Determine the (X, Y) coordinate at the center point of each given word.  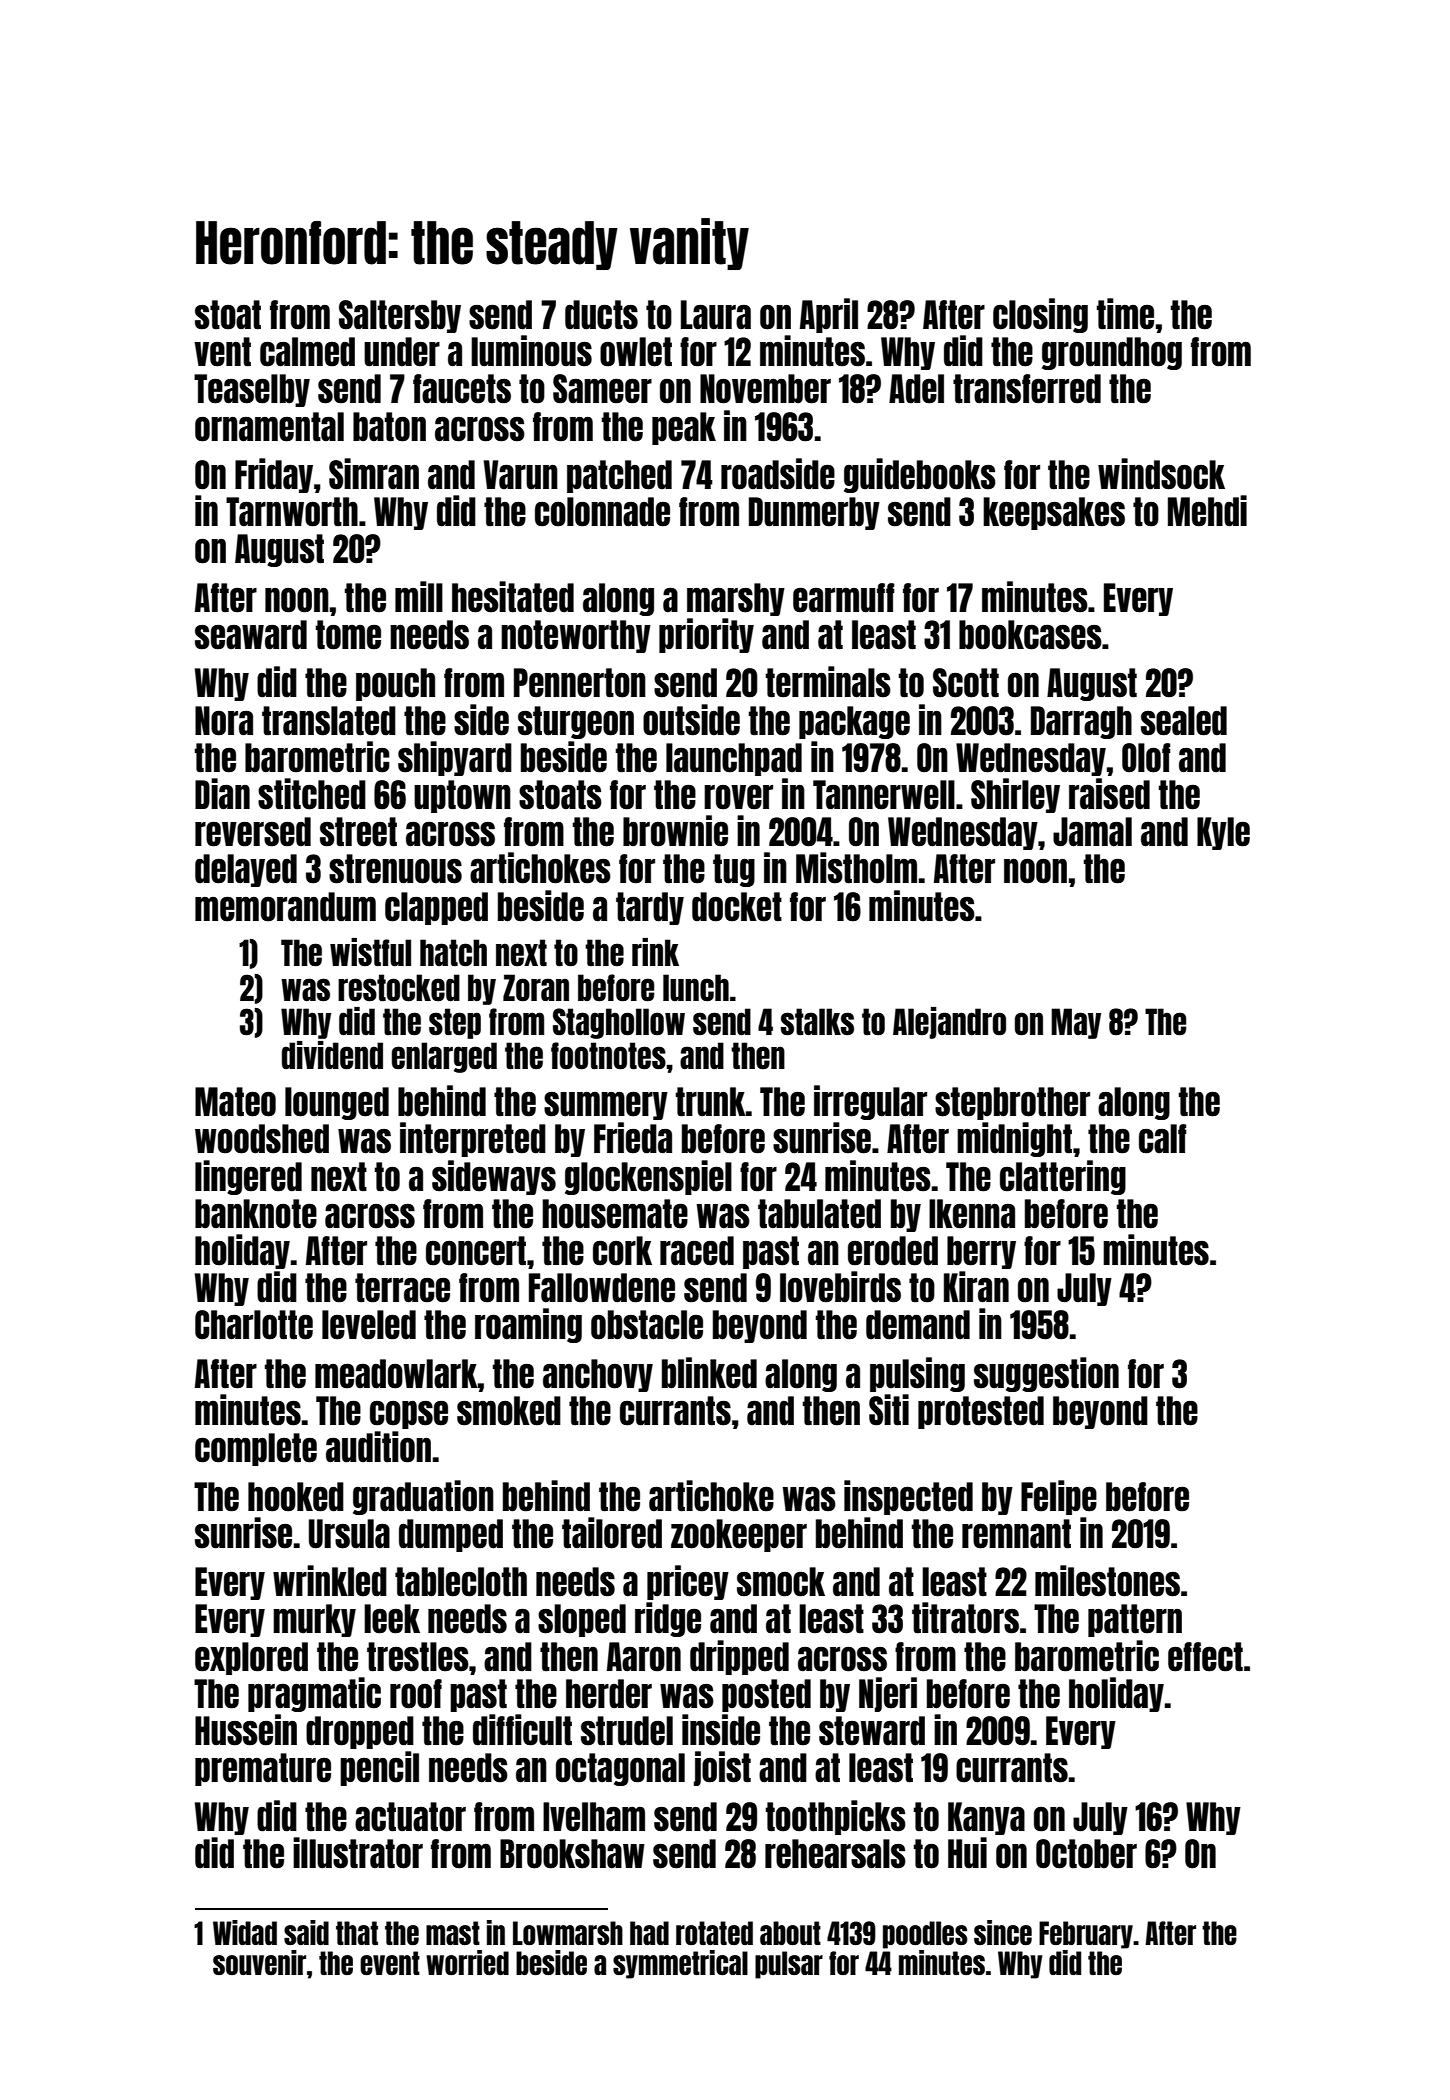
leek (392, 1619)
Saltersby (400, 316)
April (829, 315)
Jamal (1092, 832)
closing (1040, 315)
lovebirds (840, 1287)
